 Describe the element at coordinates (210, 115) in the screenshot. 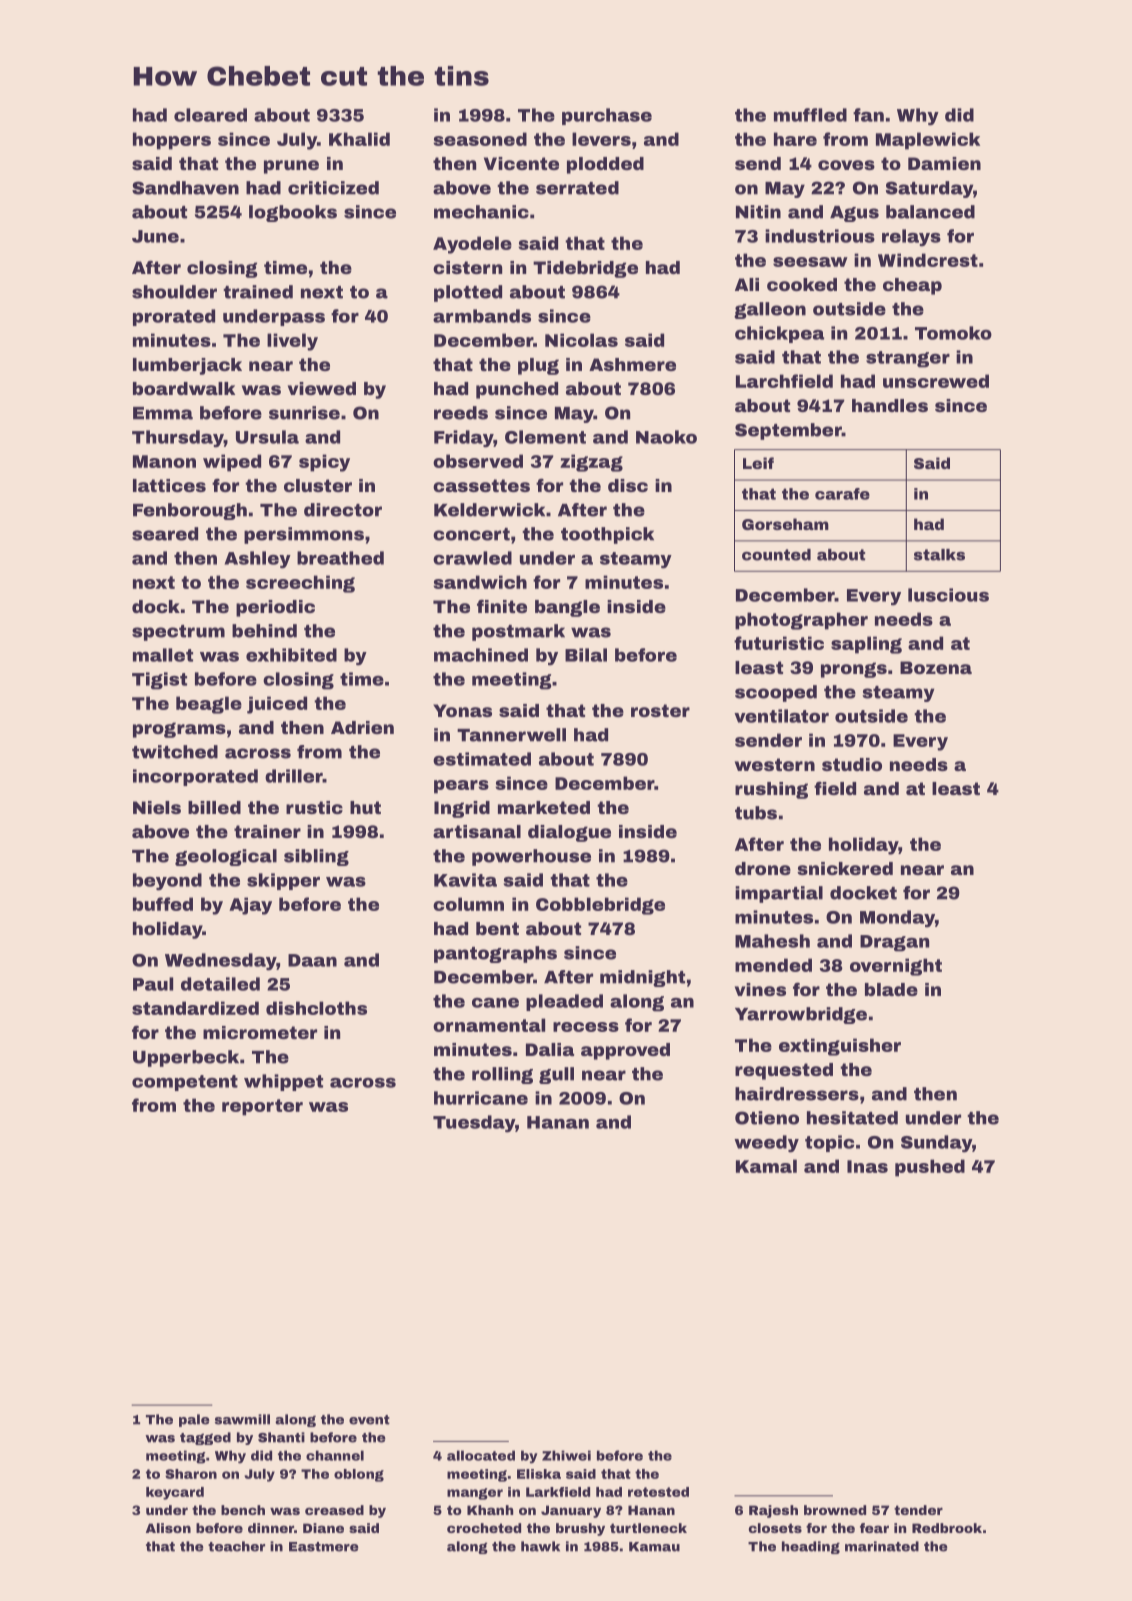

I see `cleared` at that location.
